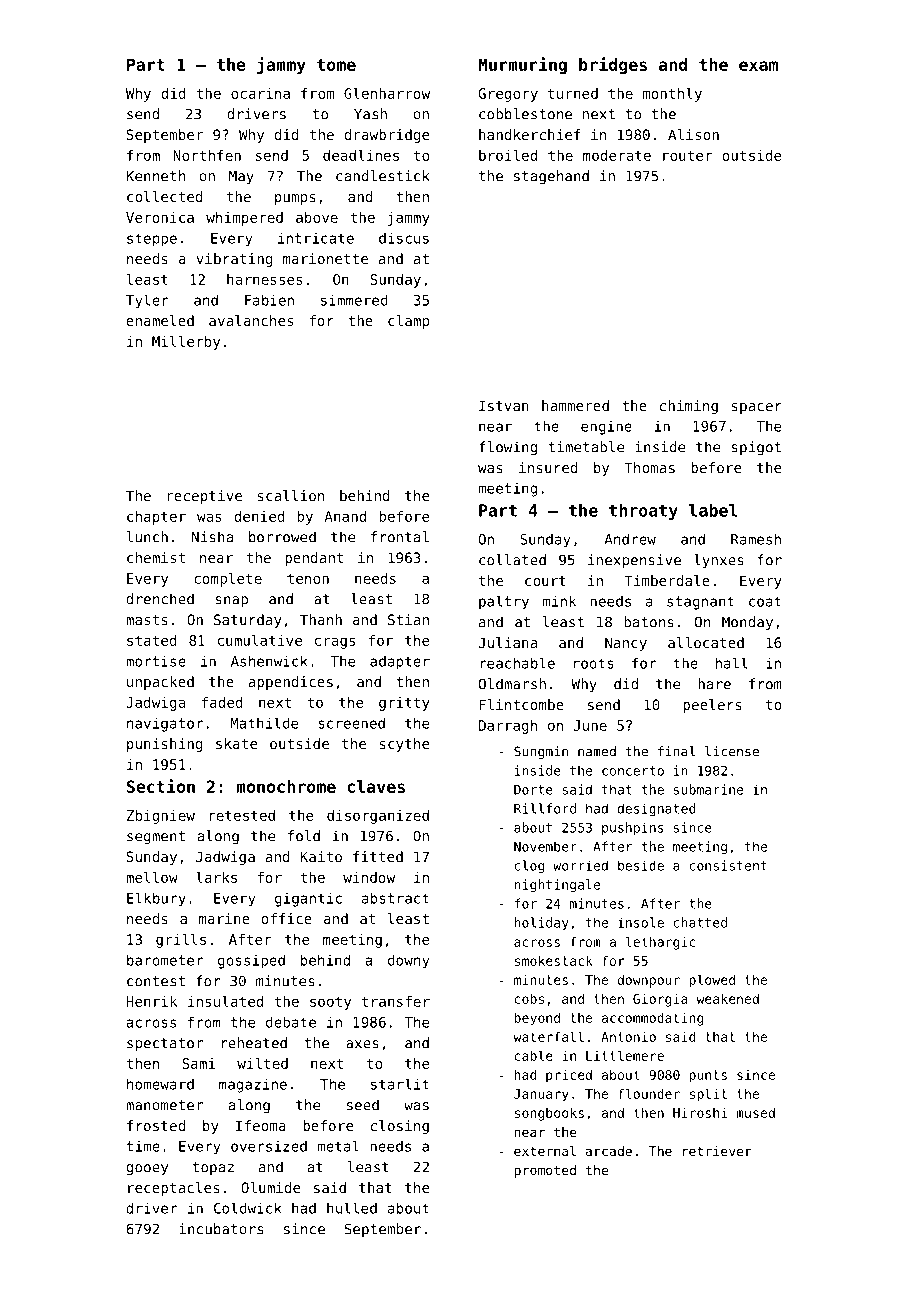 This page has width=908, height=1316. Describe the element at coordinates (221, 1229) in the page. I see `incubators` at that location.
